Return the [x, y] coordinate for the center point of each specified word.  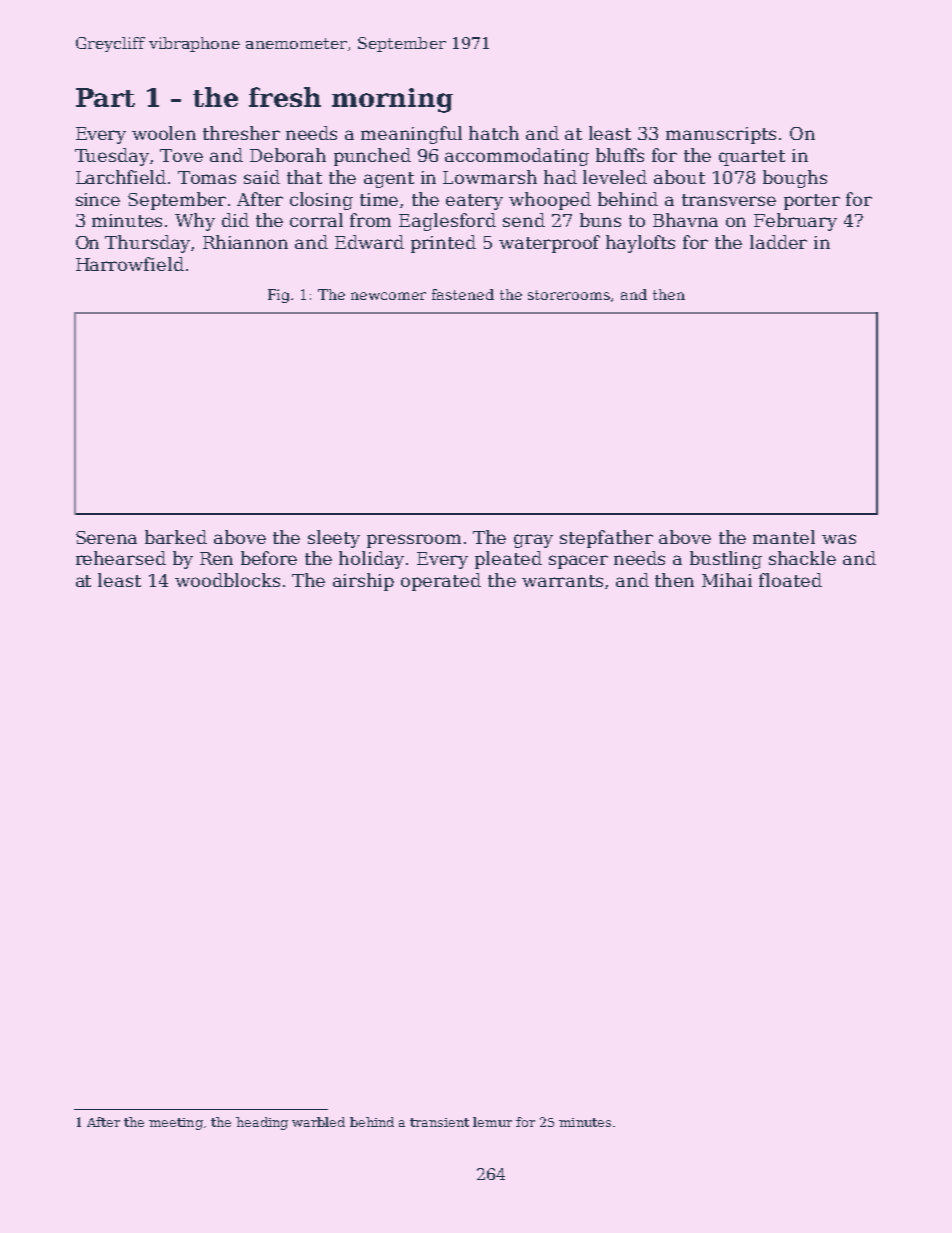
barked [176, 537]
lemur [492, 1122]
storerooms [569, 295]
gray [533, 541]
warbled [318, 1122]
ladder [778, 242]
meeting [176, 1124]
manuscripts [721, 135]
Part [105, 97]
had [560, 177]
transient [439, 1122]
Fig [278, 296]
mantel [784, 537]
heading [262, 1123]
